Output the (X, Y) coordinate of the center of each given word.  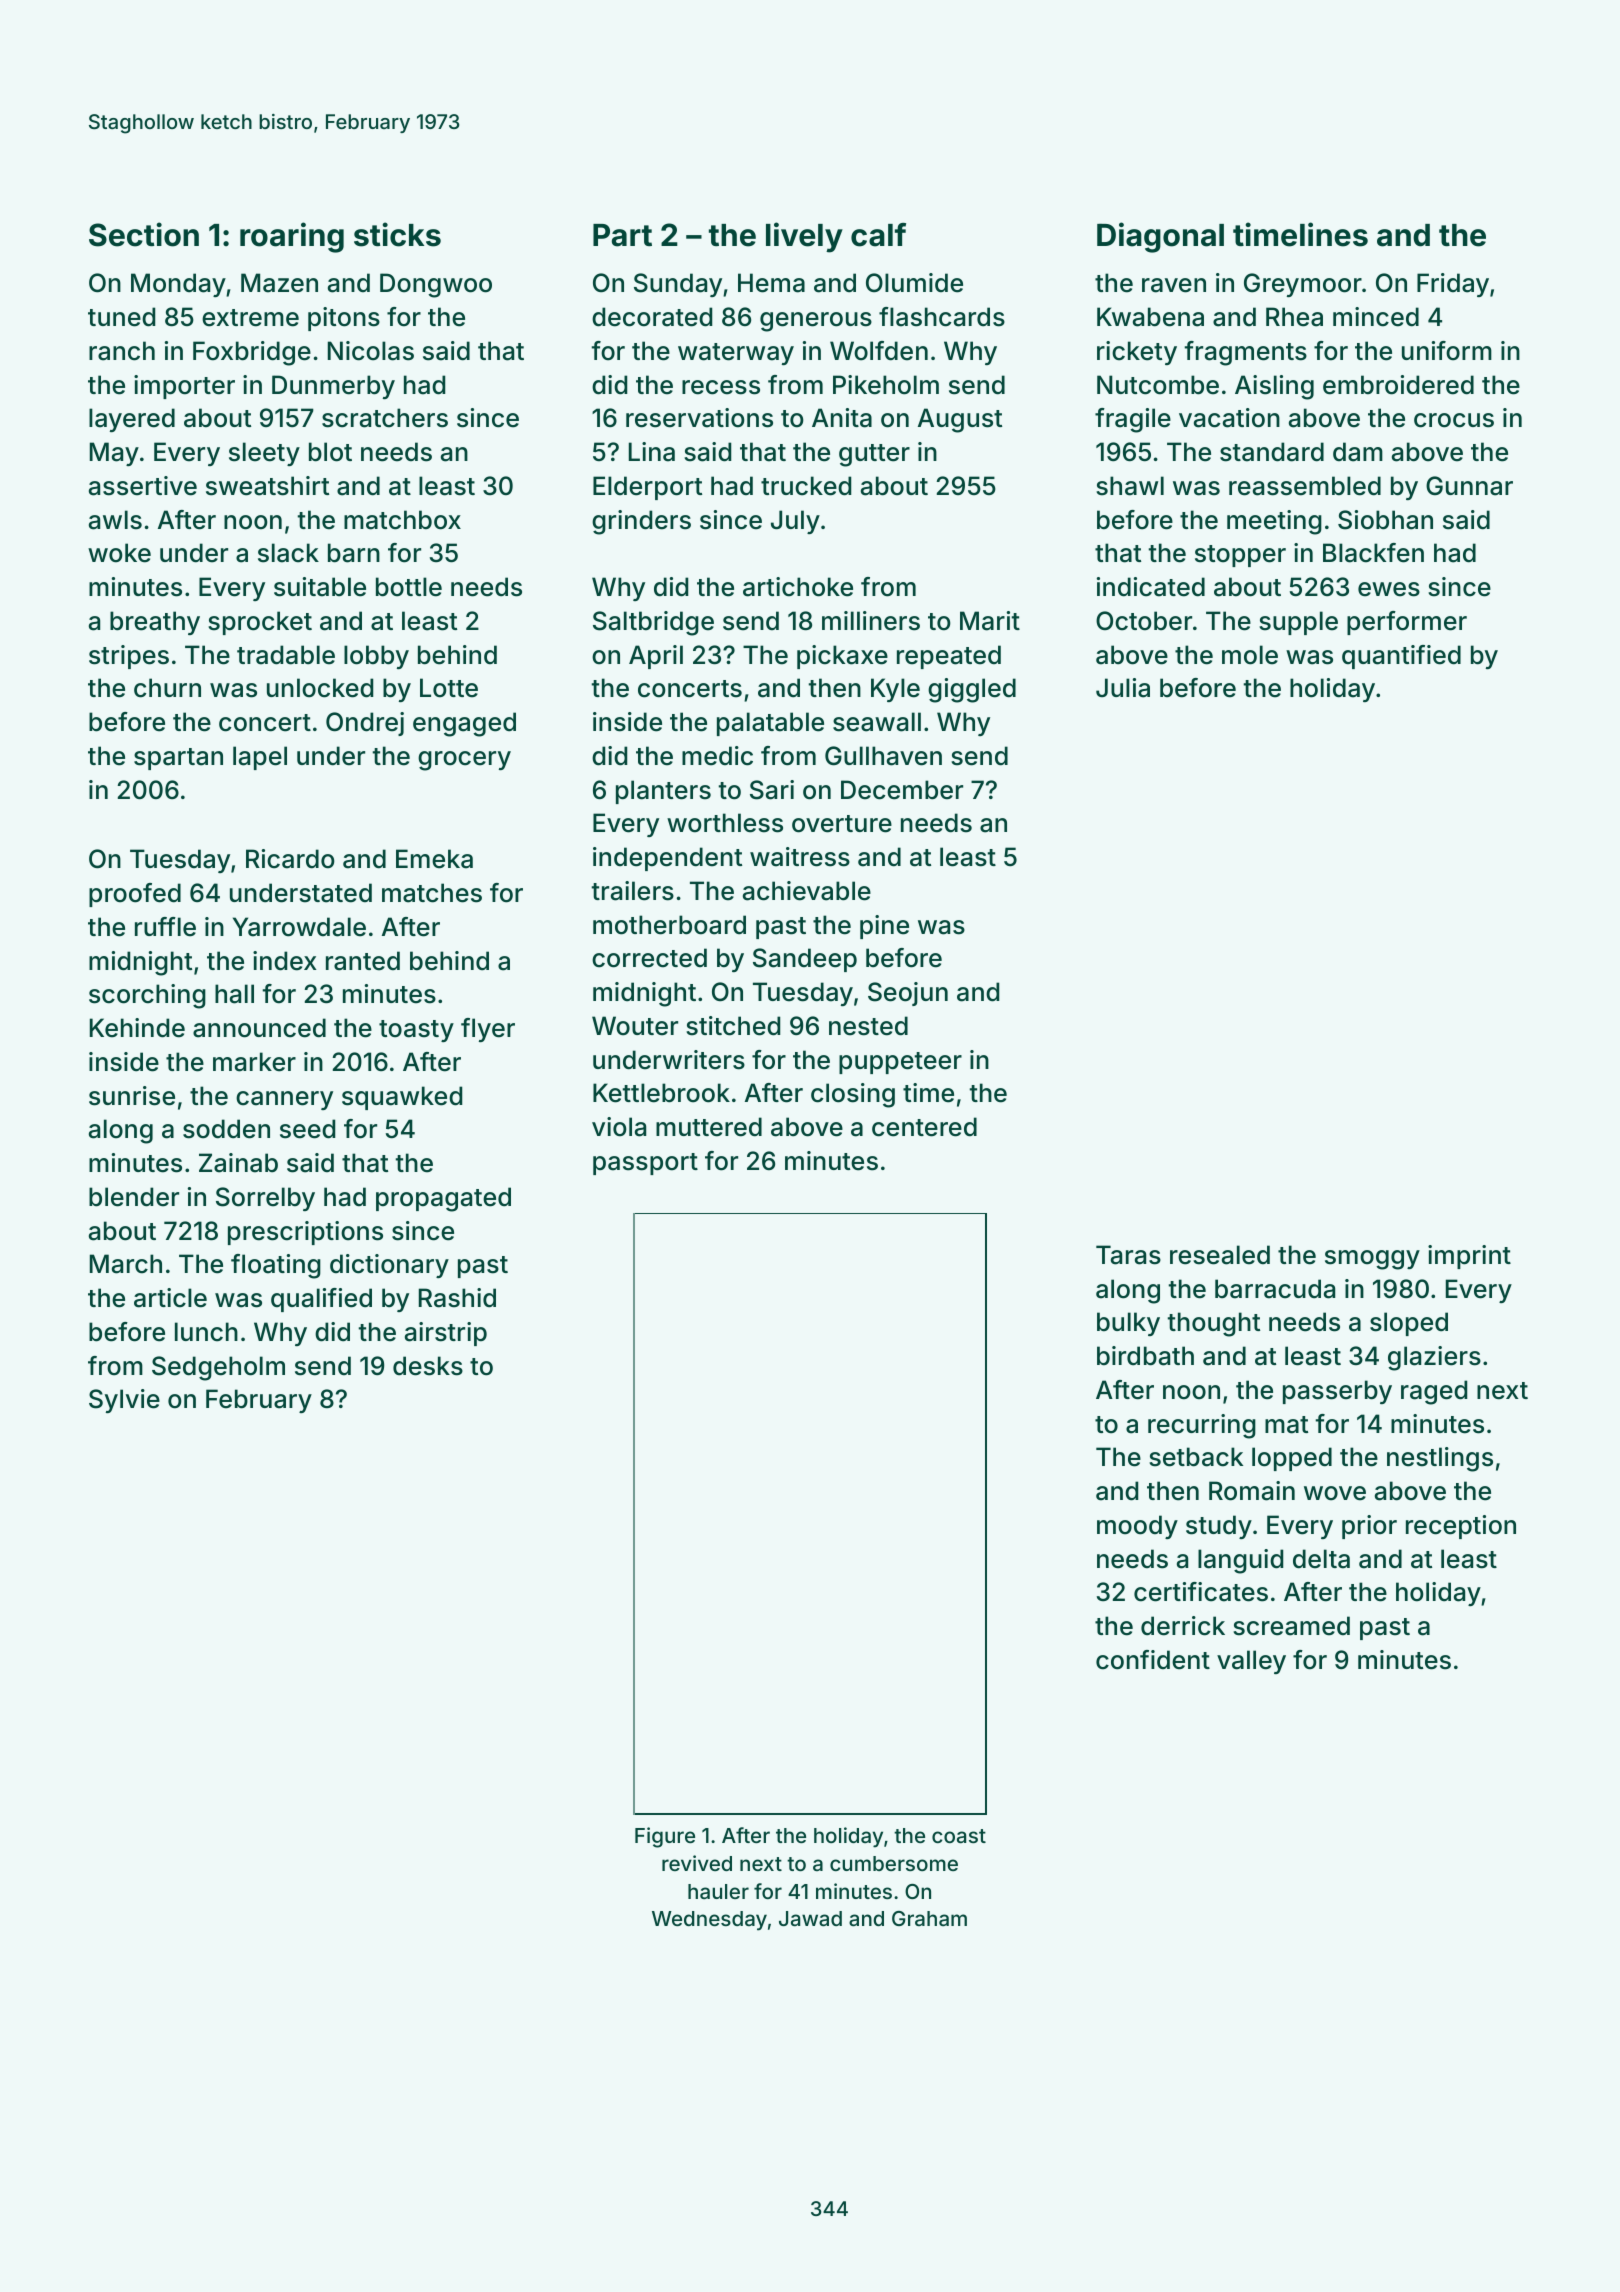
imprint (1469, 1257)
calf (878, 235)
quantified (1401, 657)
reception (1461, 1527)
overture (842, 824)
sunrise (132, 1096)
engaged (464, 724)
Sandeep (805, 960)
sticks (397, 234)
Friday (1453, 285)
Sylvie (124, 1401)
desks (428, 1366)
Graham (929, 1918)
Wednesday (709, 1921)
